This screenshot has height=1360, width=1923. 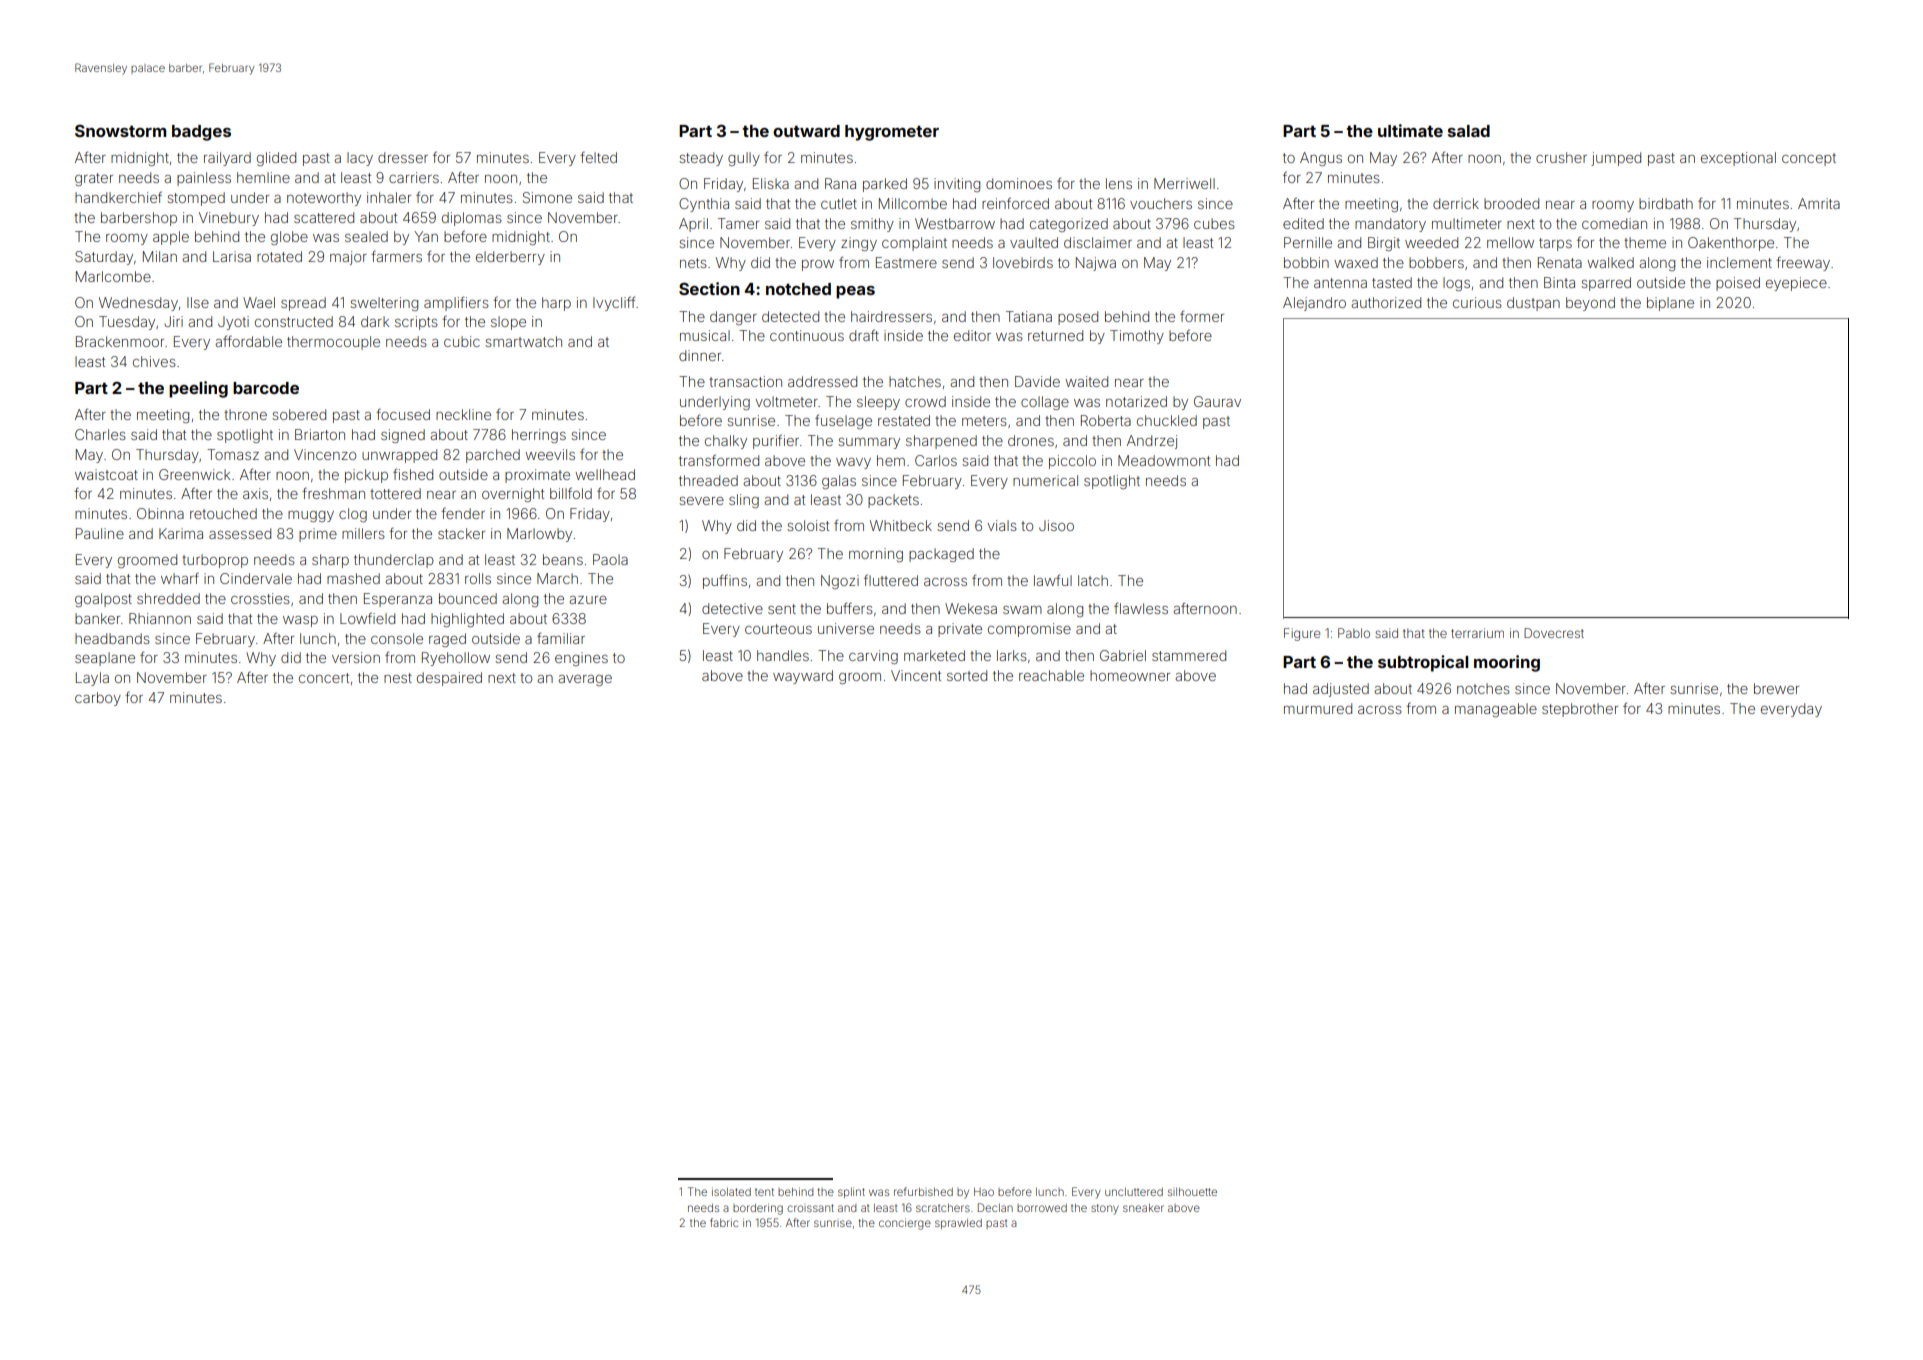 What do you see at coordinates (92, 679) in the screenshot?
I see `Layla` at bounding box center [92, 679].
